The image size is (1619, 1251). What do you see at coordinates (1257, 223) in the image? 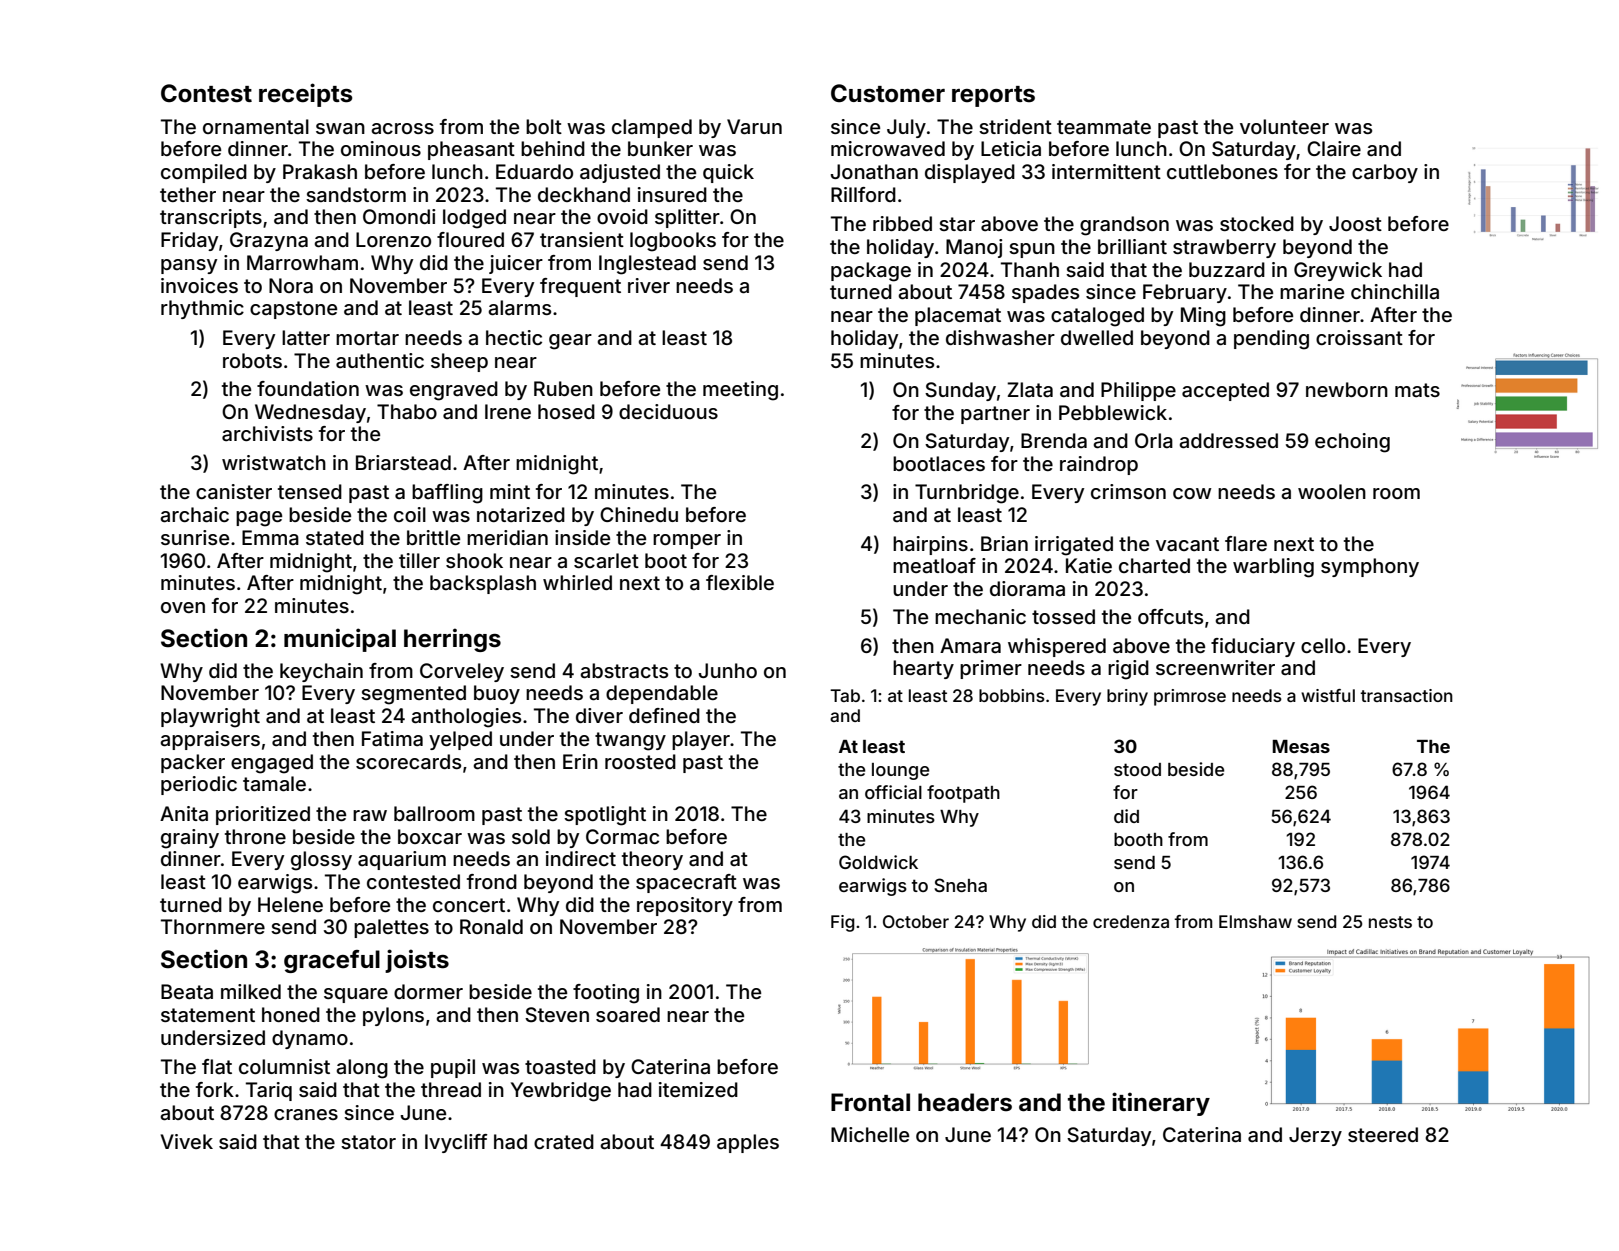
I see `stocked` at bounding box center [1257, 223].
